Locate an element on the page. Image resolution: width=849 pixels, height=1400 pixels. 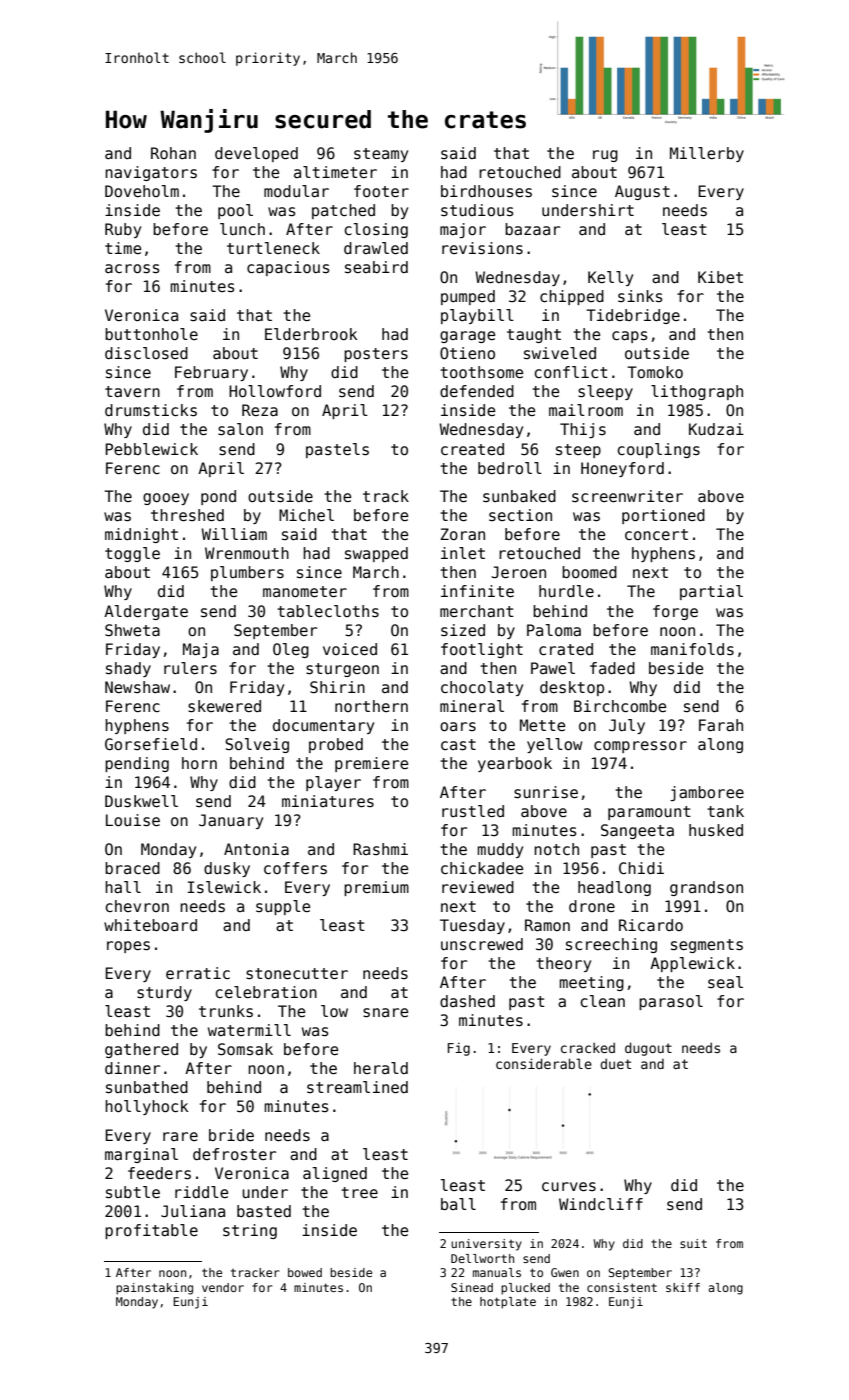
rug is located at coordinates (605, 156).
